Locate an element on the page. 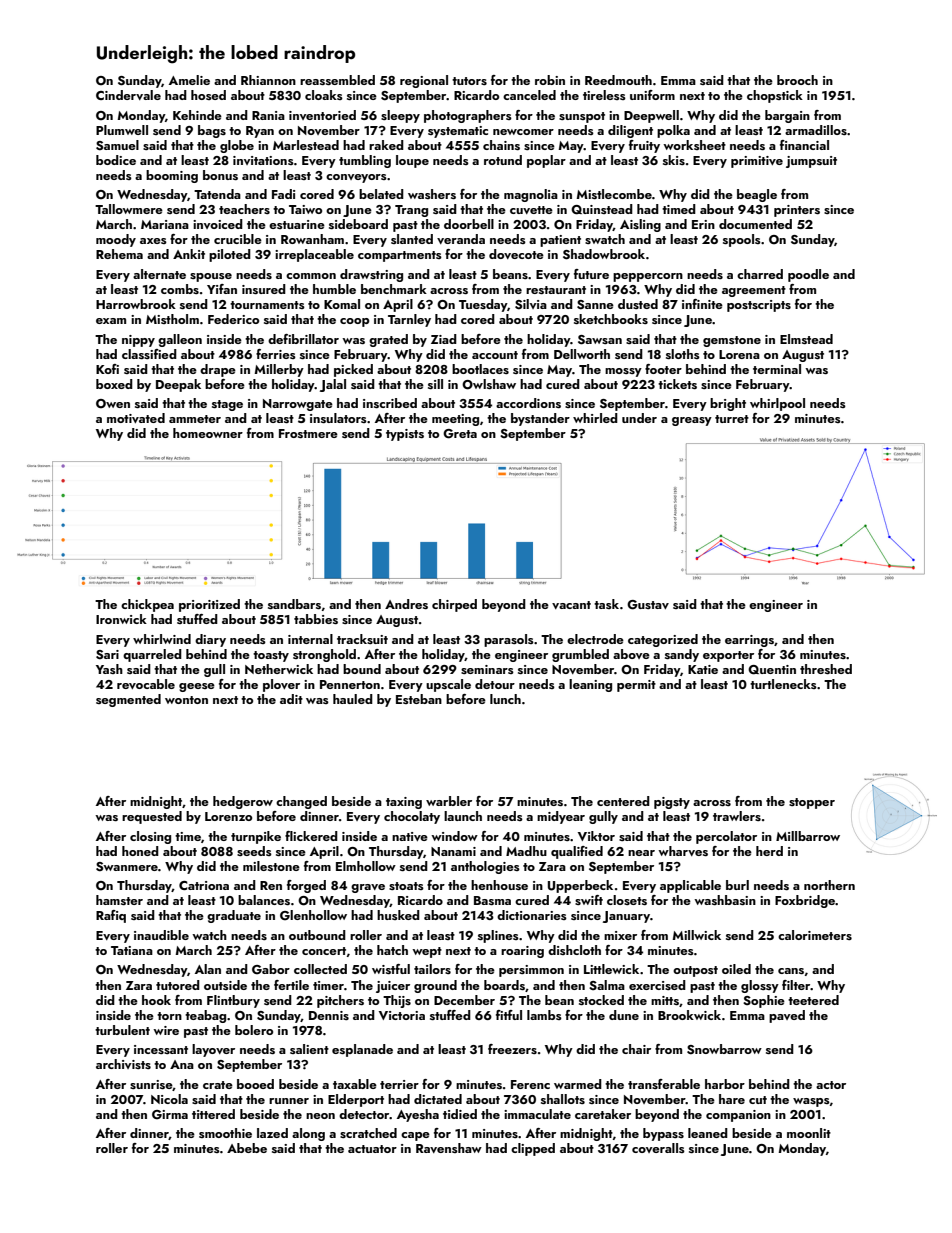 This document has width=952, height=1233. poodle is located at coordinates (808, 275).
